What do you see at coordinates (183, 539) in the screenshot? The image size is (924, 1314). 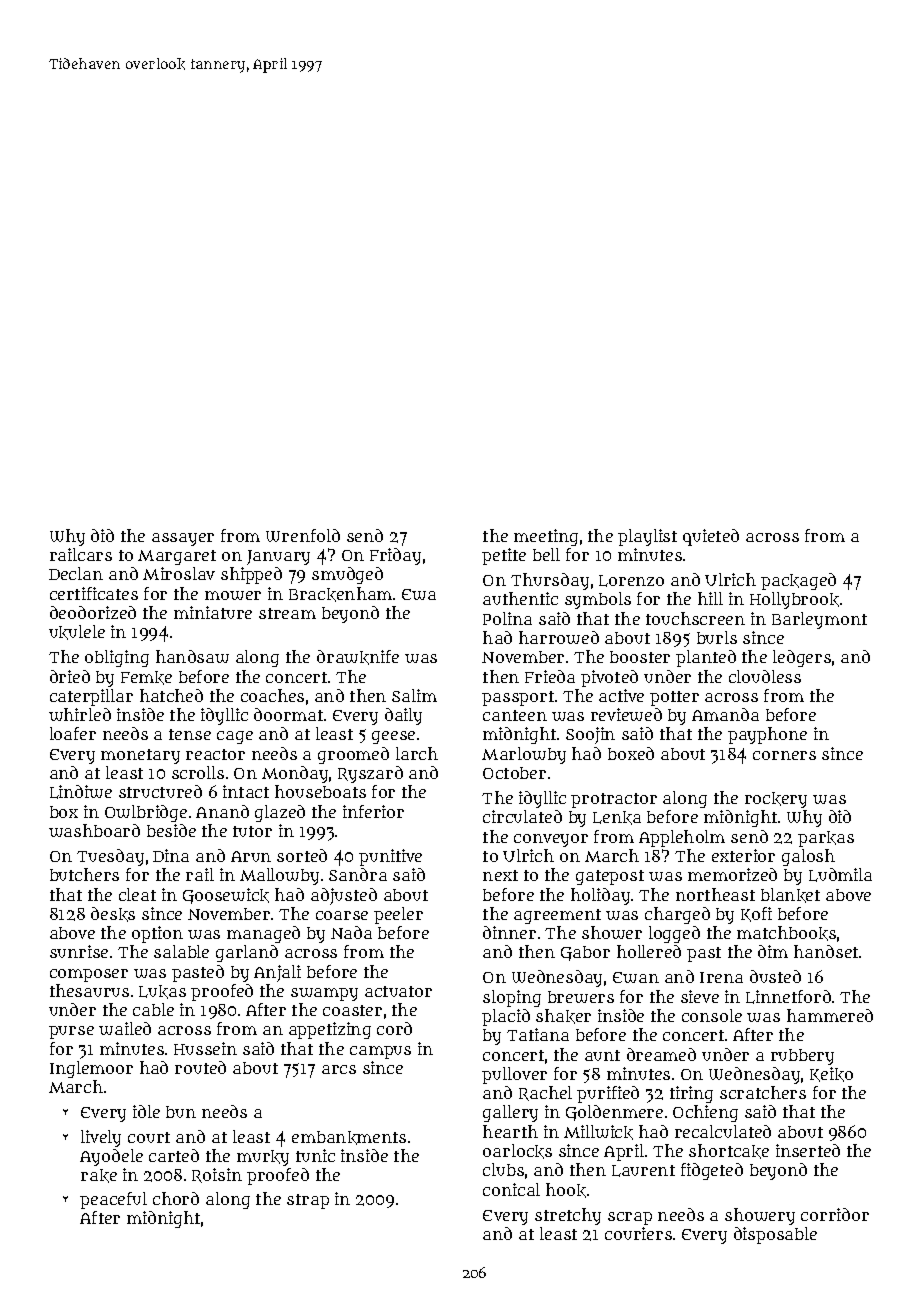 I see `assayer` at bounding box center [183, 539].
